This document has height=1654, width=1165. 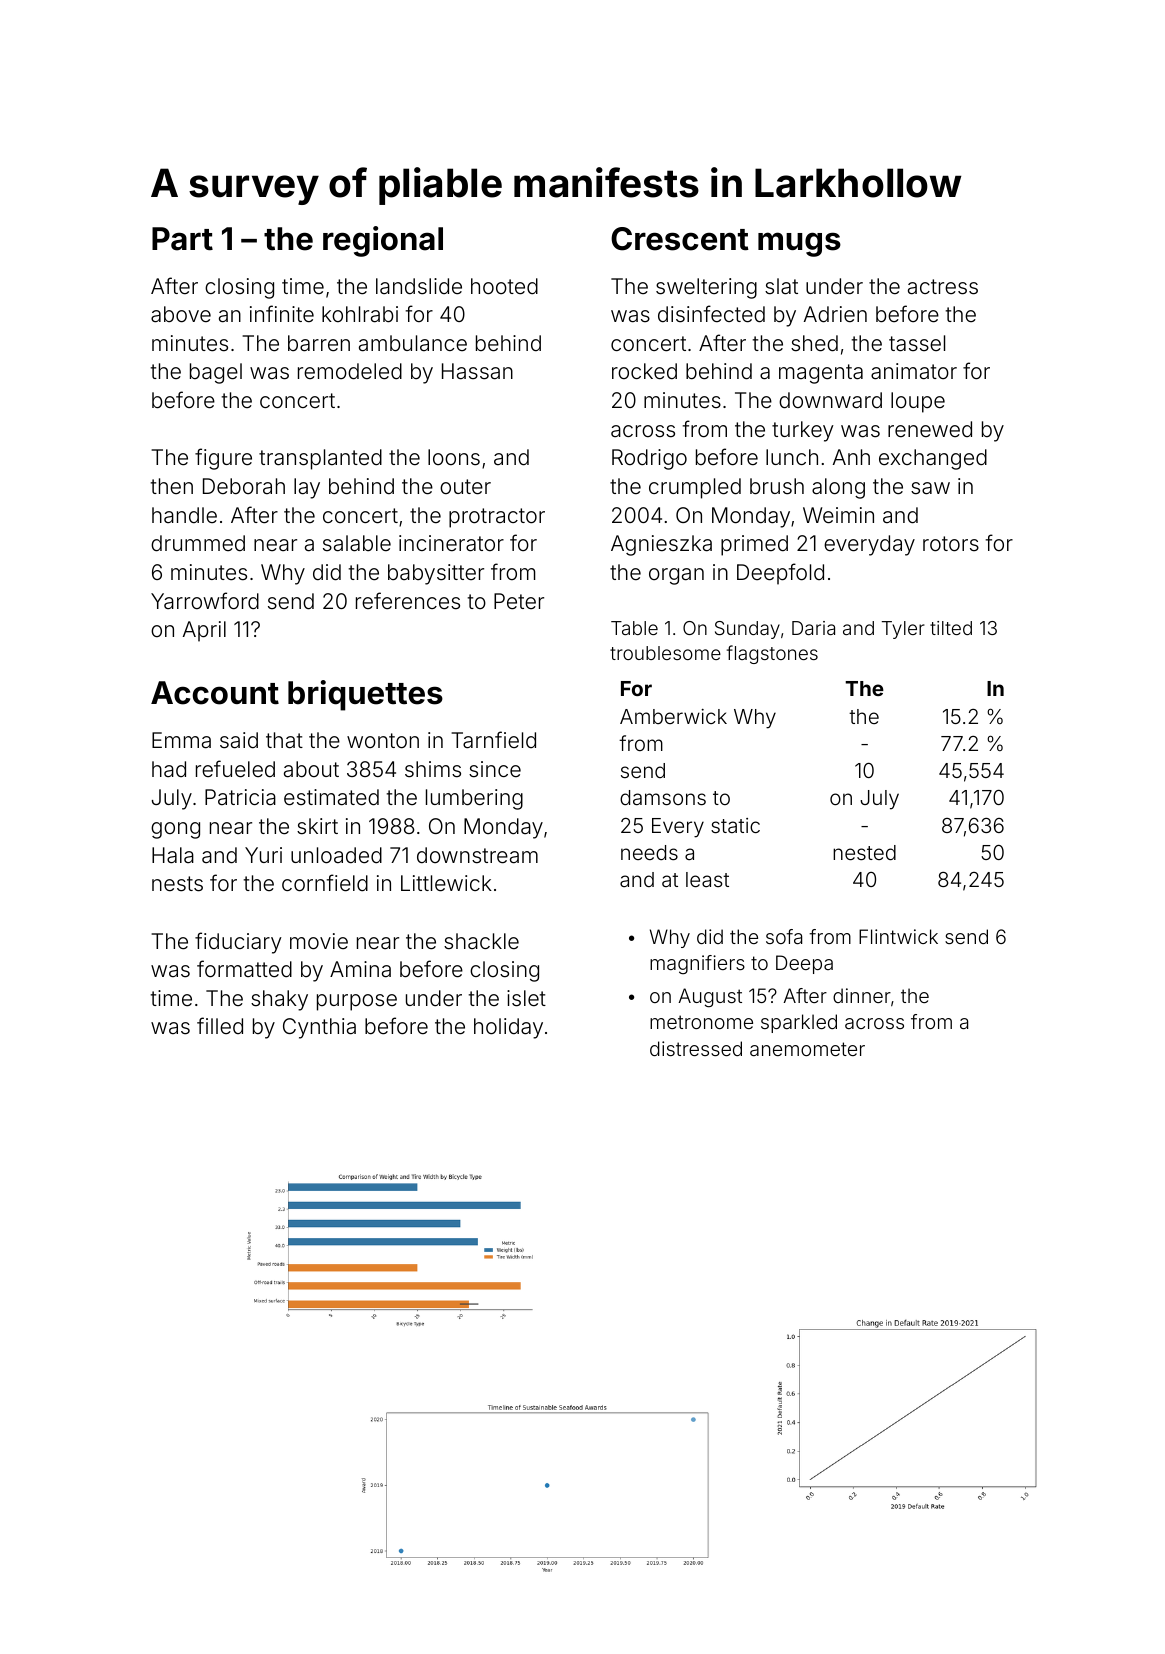 What do you see at coordinates (665, 653) in the document?
I see `troublesome` at bounding box center [665, 653].
